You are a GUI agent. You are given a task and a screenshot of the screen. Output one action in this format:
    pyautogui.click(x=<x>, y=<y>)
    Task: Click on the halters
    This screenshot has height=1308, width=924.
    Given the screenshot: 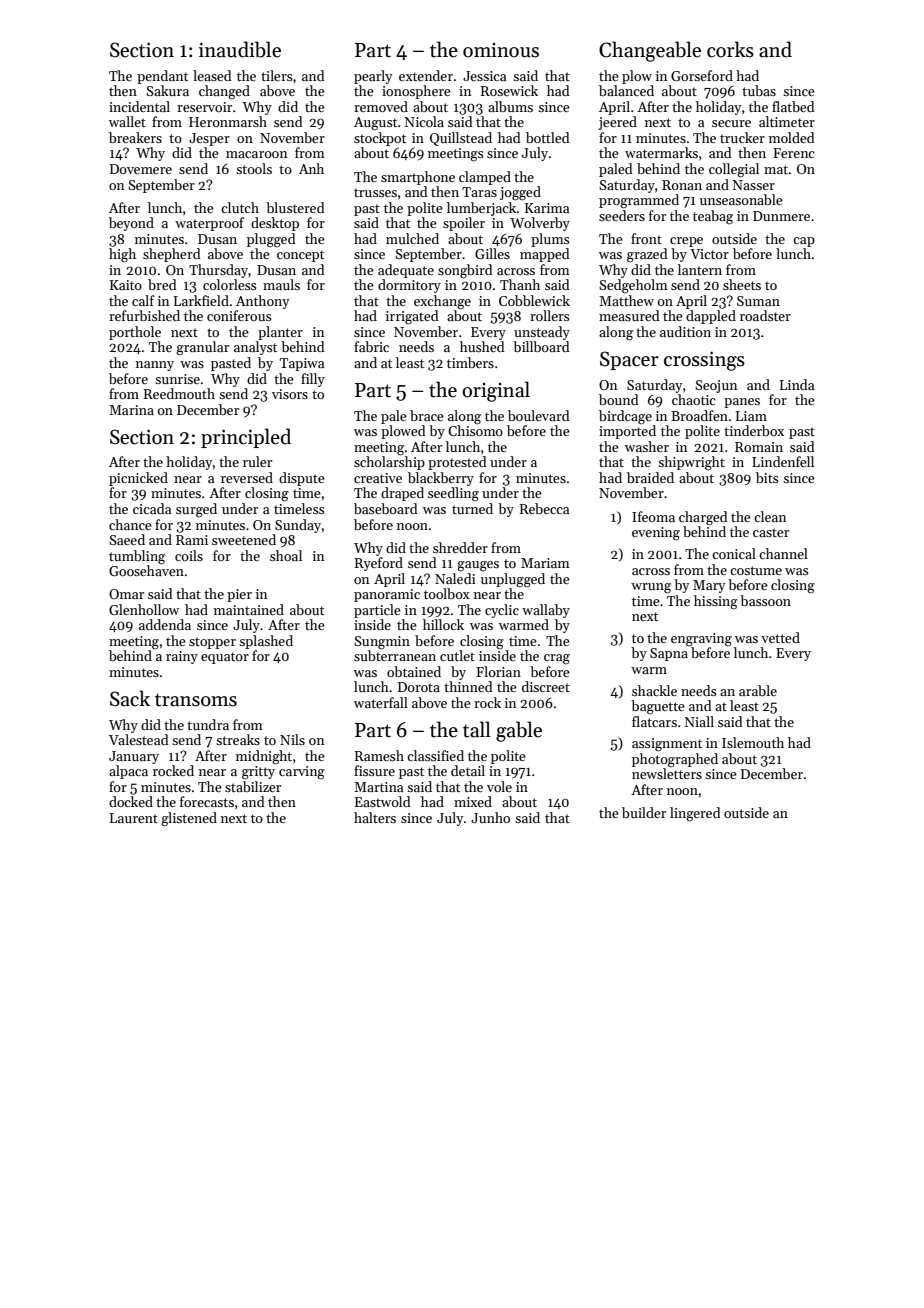 What is the action you would take?
    pyautogui.click(x=375, y=817)
